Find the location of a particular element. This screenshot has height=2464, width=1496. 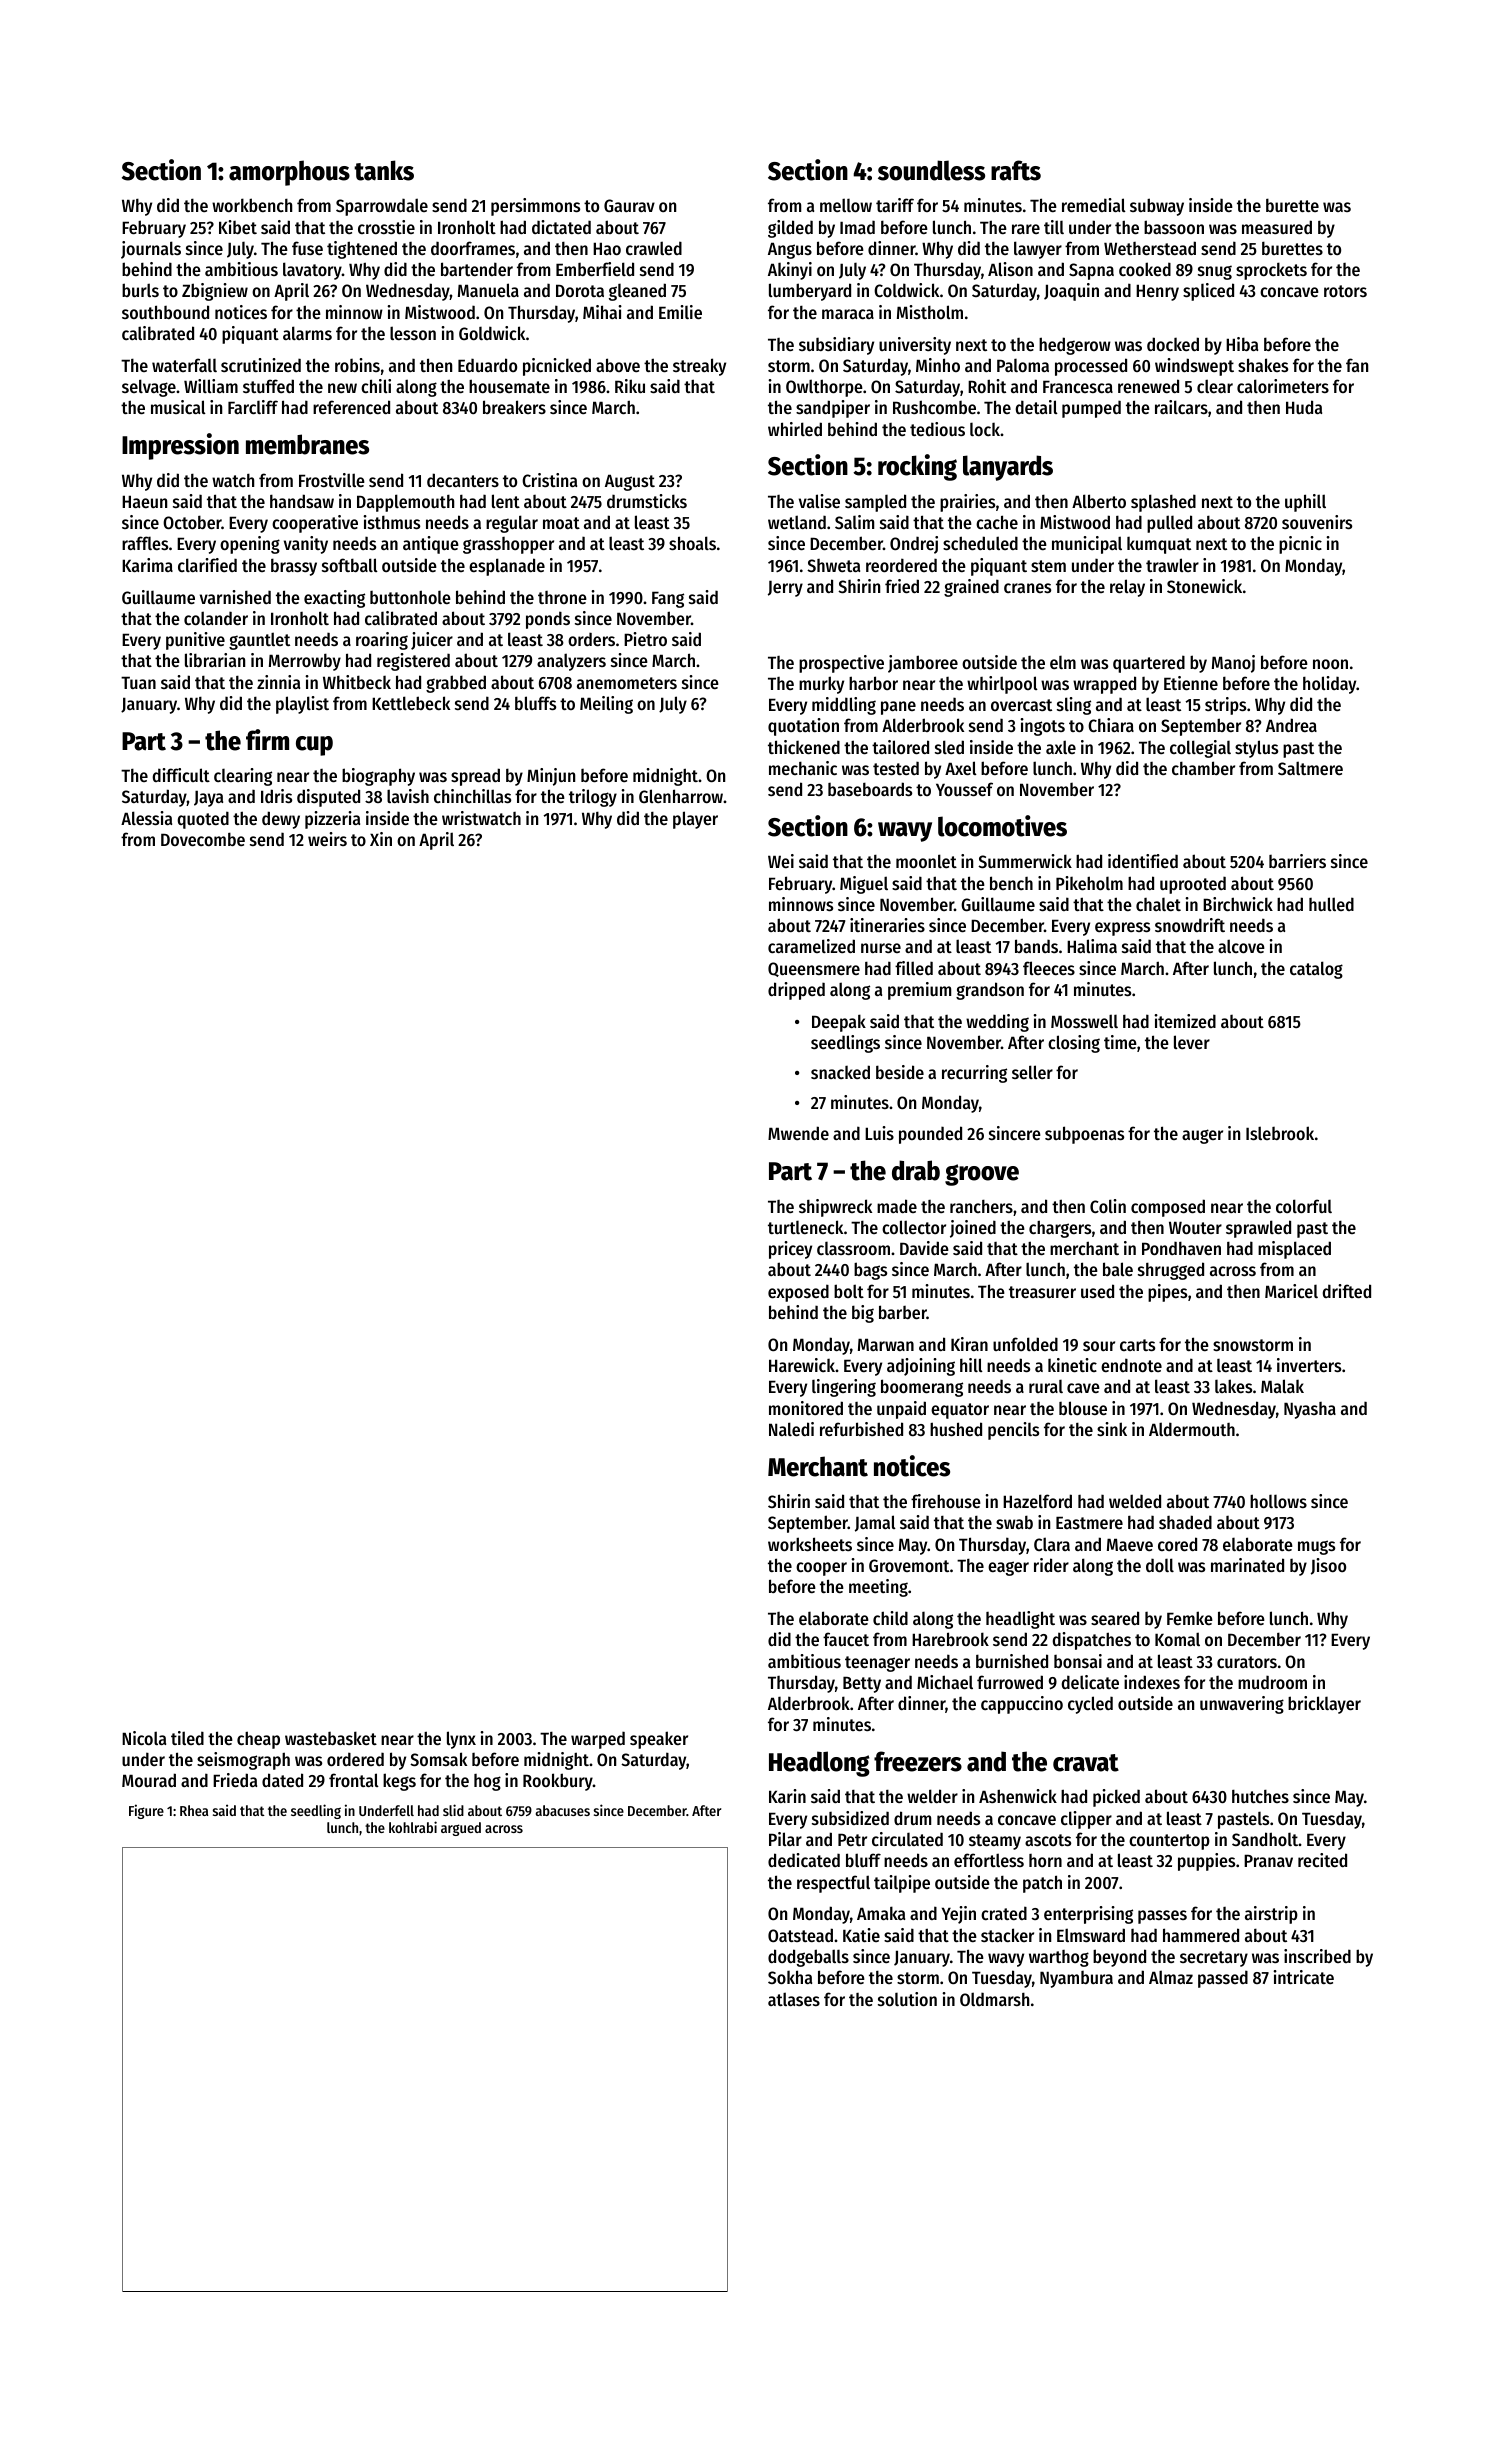

tanks is located at coordinates (384, 170).
